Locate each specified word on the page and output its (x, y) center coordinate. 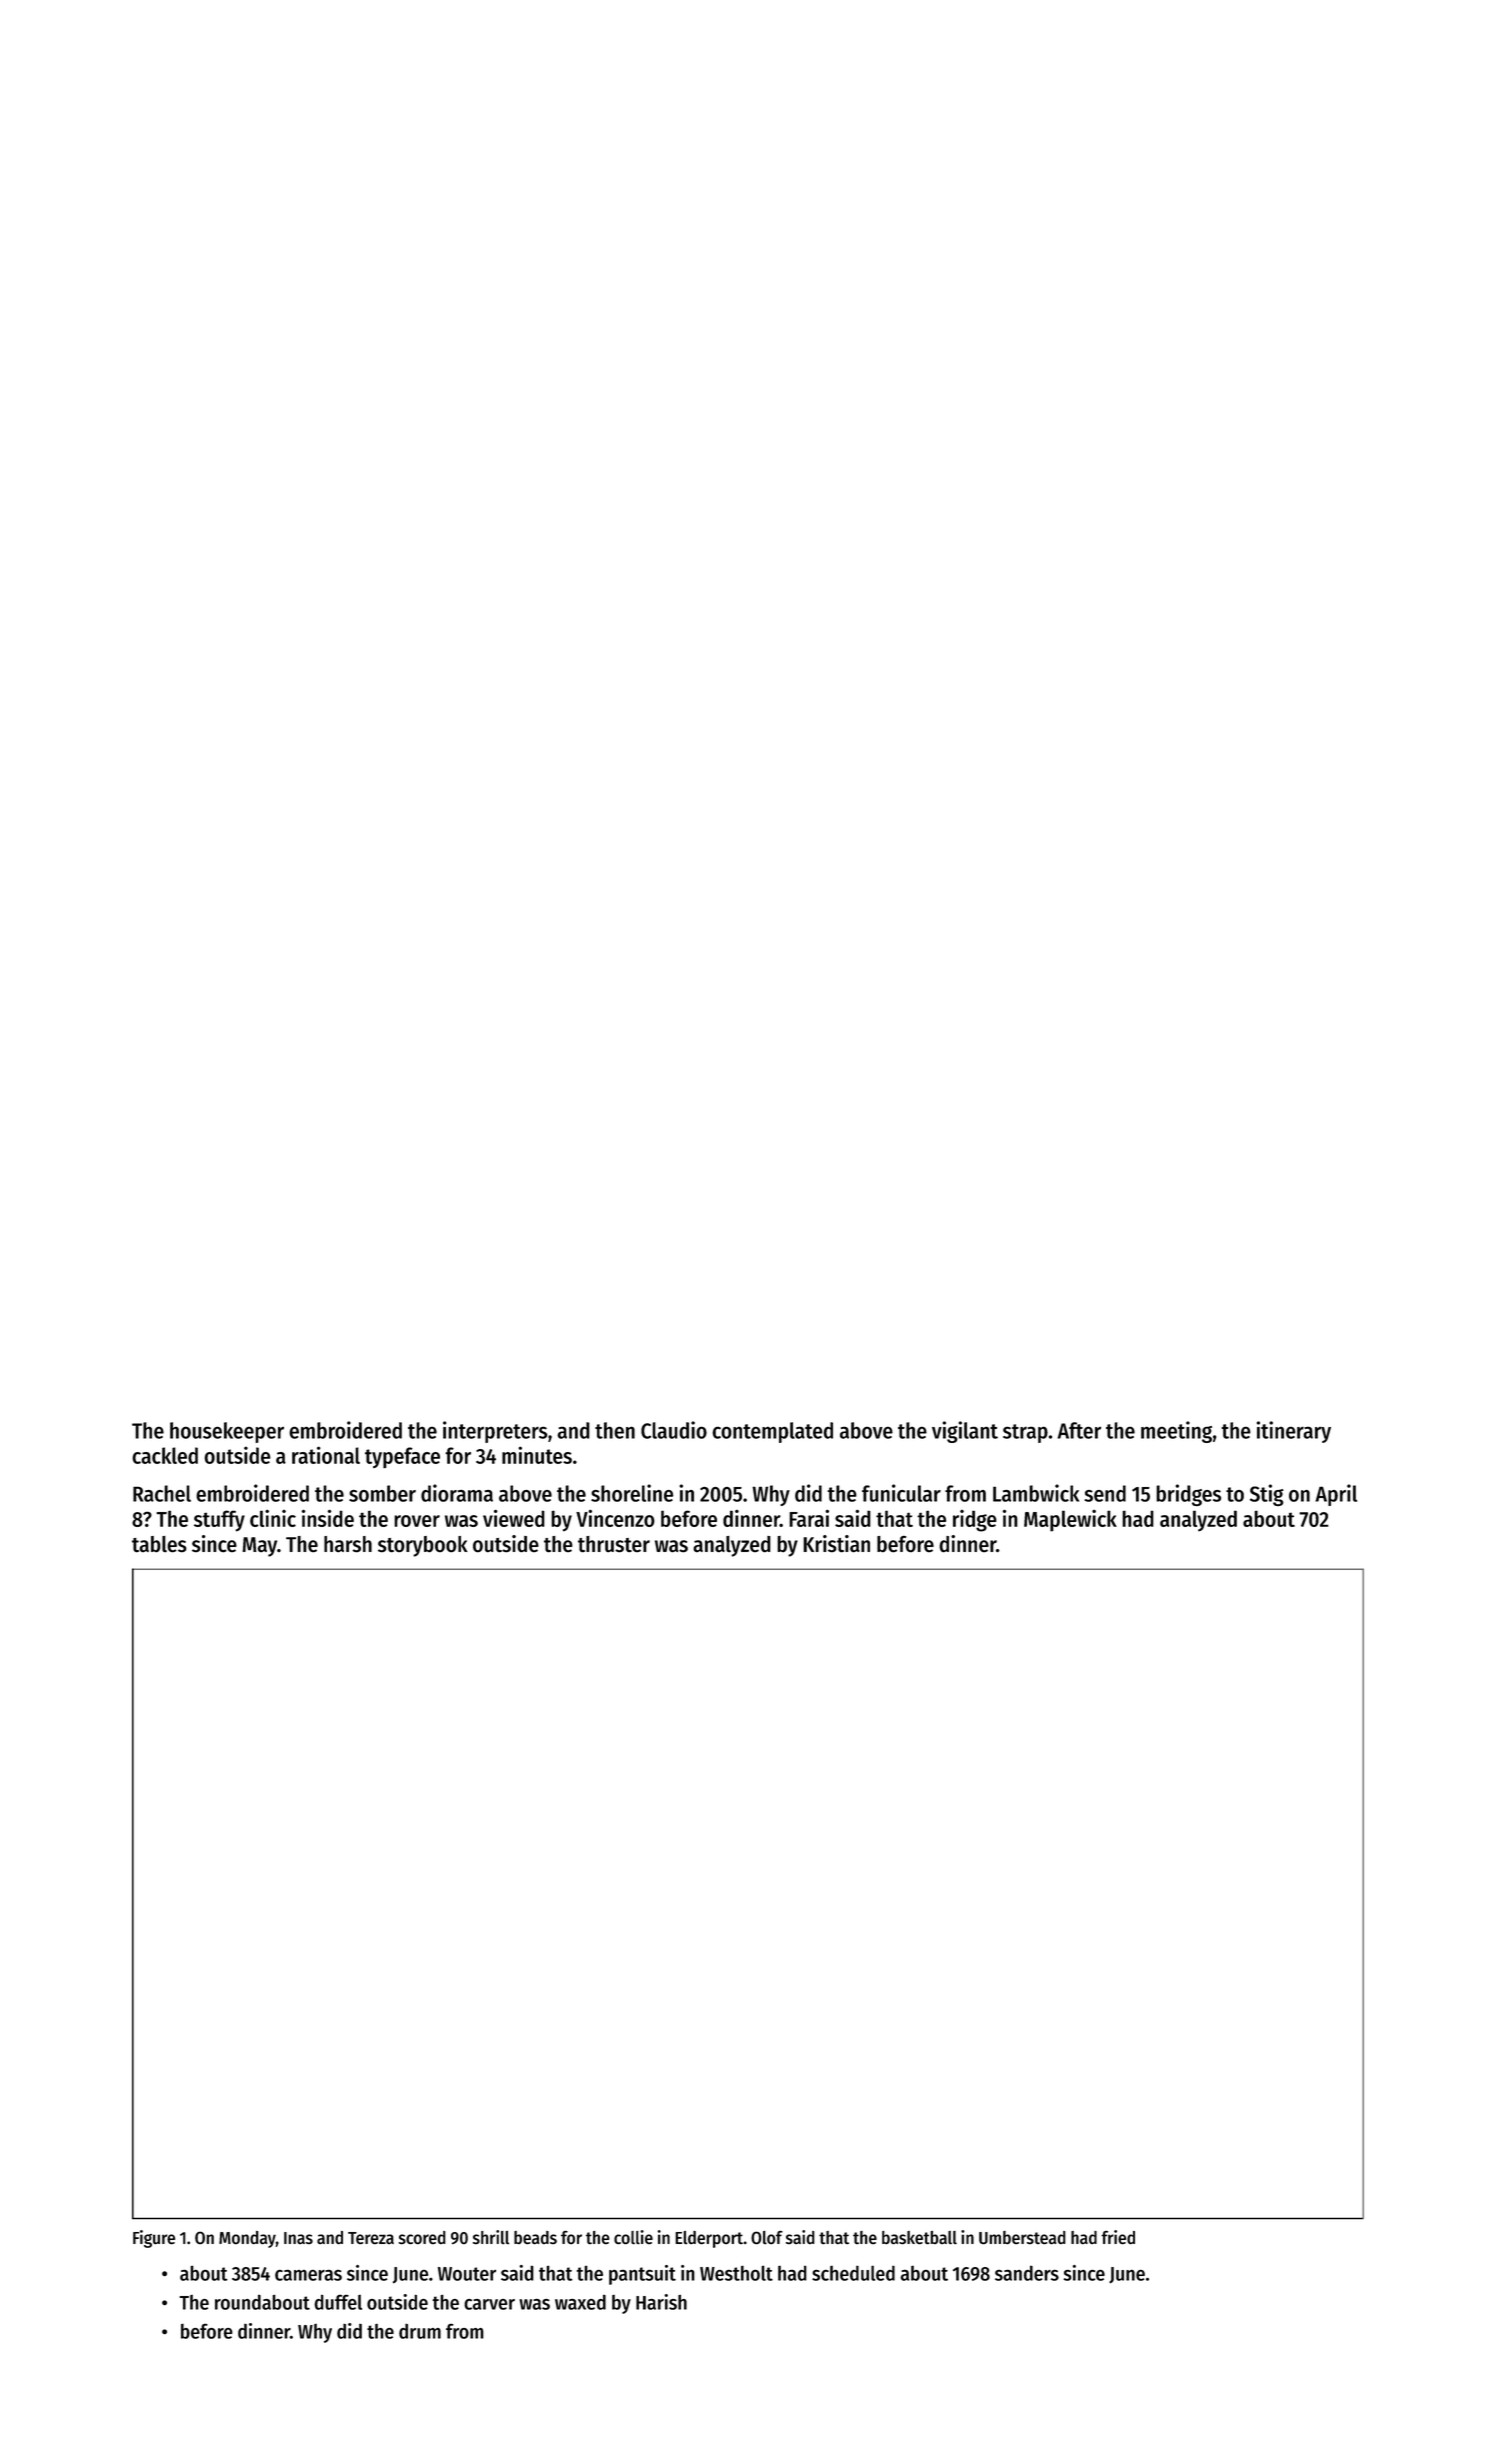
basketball (919, 2238)
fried (1118, 2237)
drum (420, 2331)
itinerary (1294, 1432)
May (259, 1547)
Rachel (162, 1493)
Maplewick (1070, 1520)
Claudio (674, 1430)
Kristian (836, 1544)
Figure (154, 2239)
